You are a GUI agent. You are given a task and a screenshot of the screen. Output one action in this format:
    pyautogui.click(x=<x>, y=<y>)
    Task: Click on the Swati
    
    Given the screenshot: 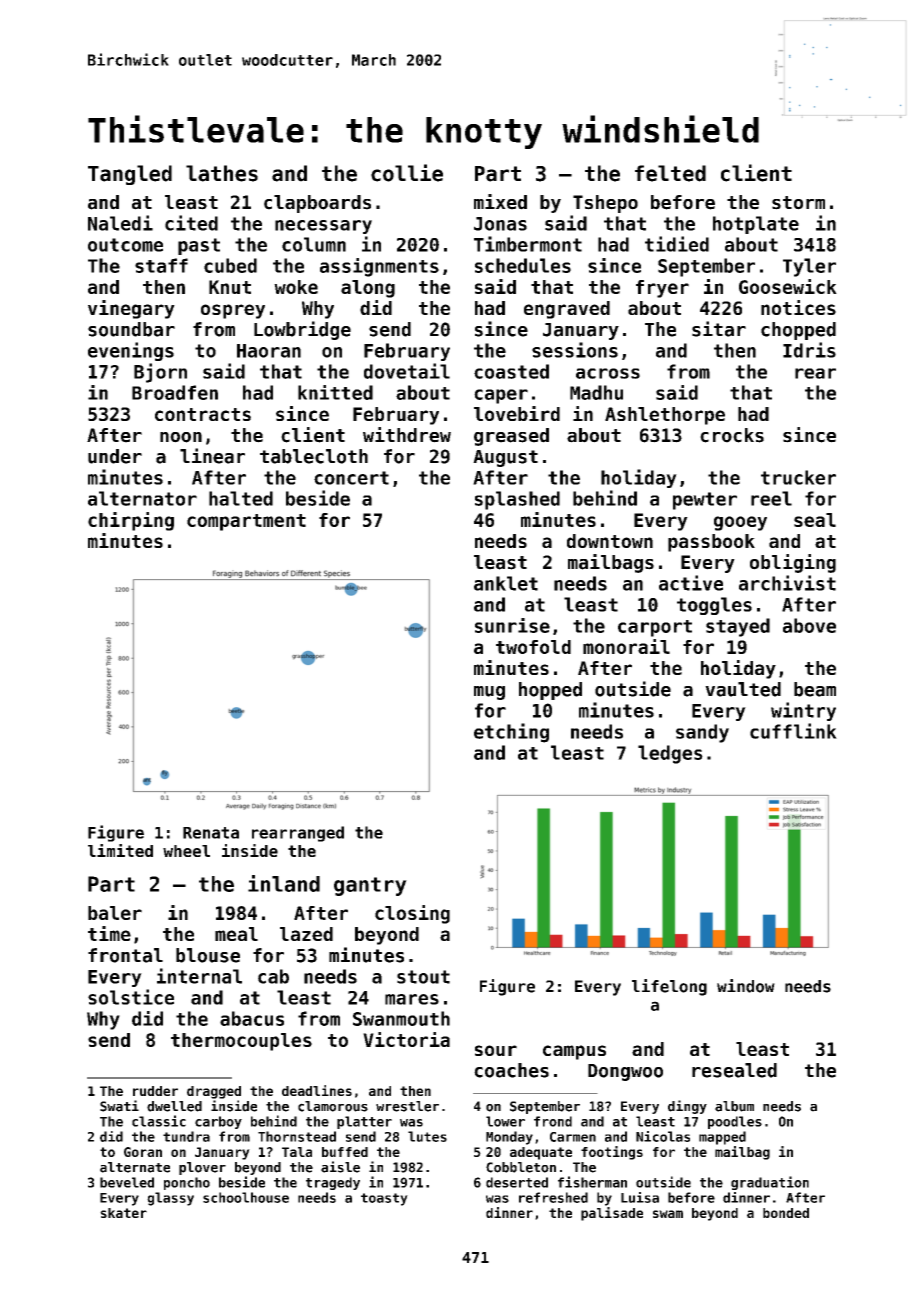 What is the action you would take?
    pyautogui.click(x=119, y=1106)
